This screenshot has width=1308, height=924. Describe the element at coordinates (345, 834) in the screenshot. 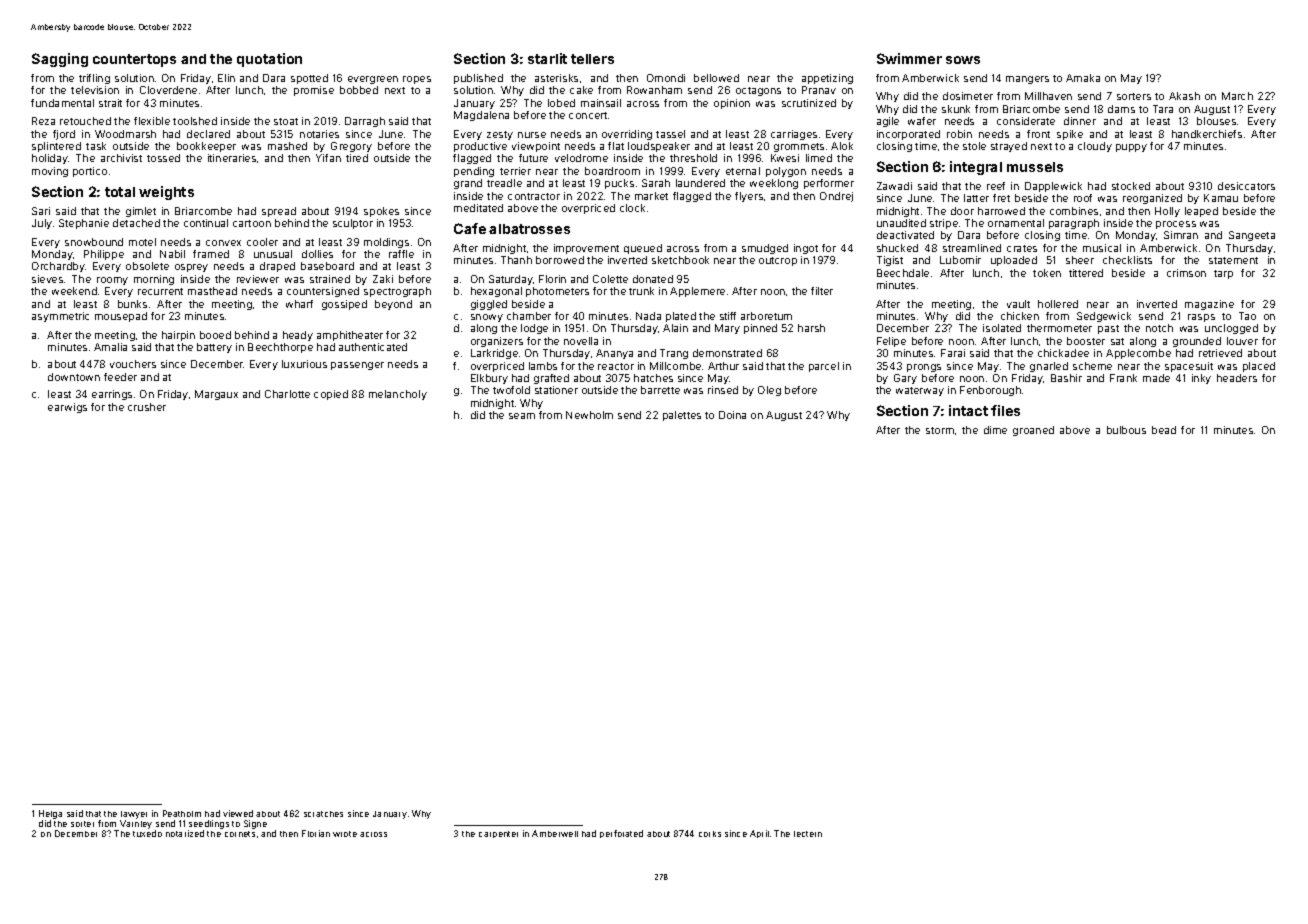

I see `wrote` at that location.
